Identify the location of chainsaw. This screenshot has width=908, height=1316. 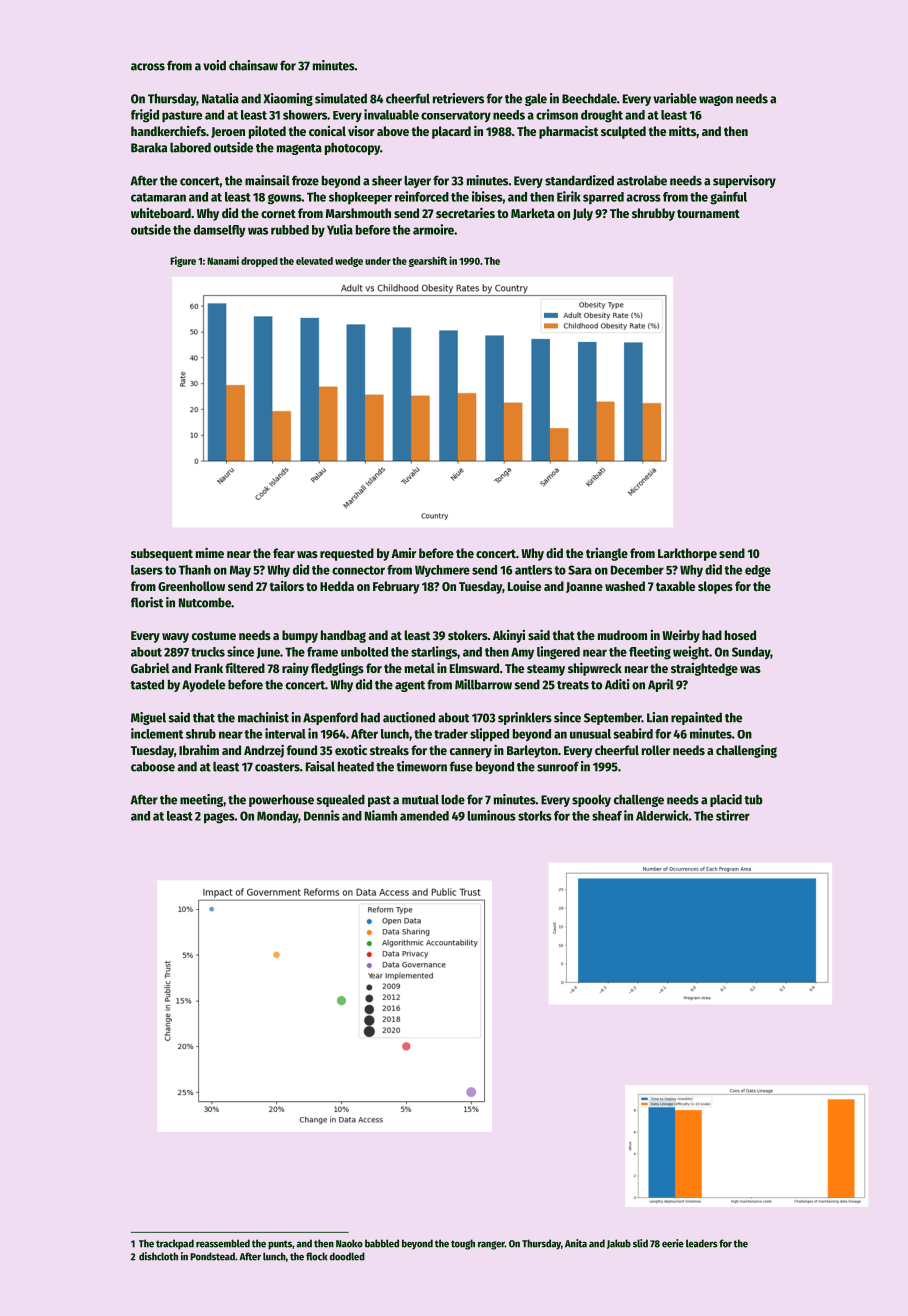
(253, 65).
